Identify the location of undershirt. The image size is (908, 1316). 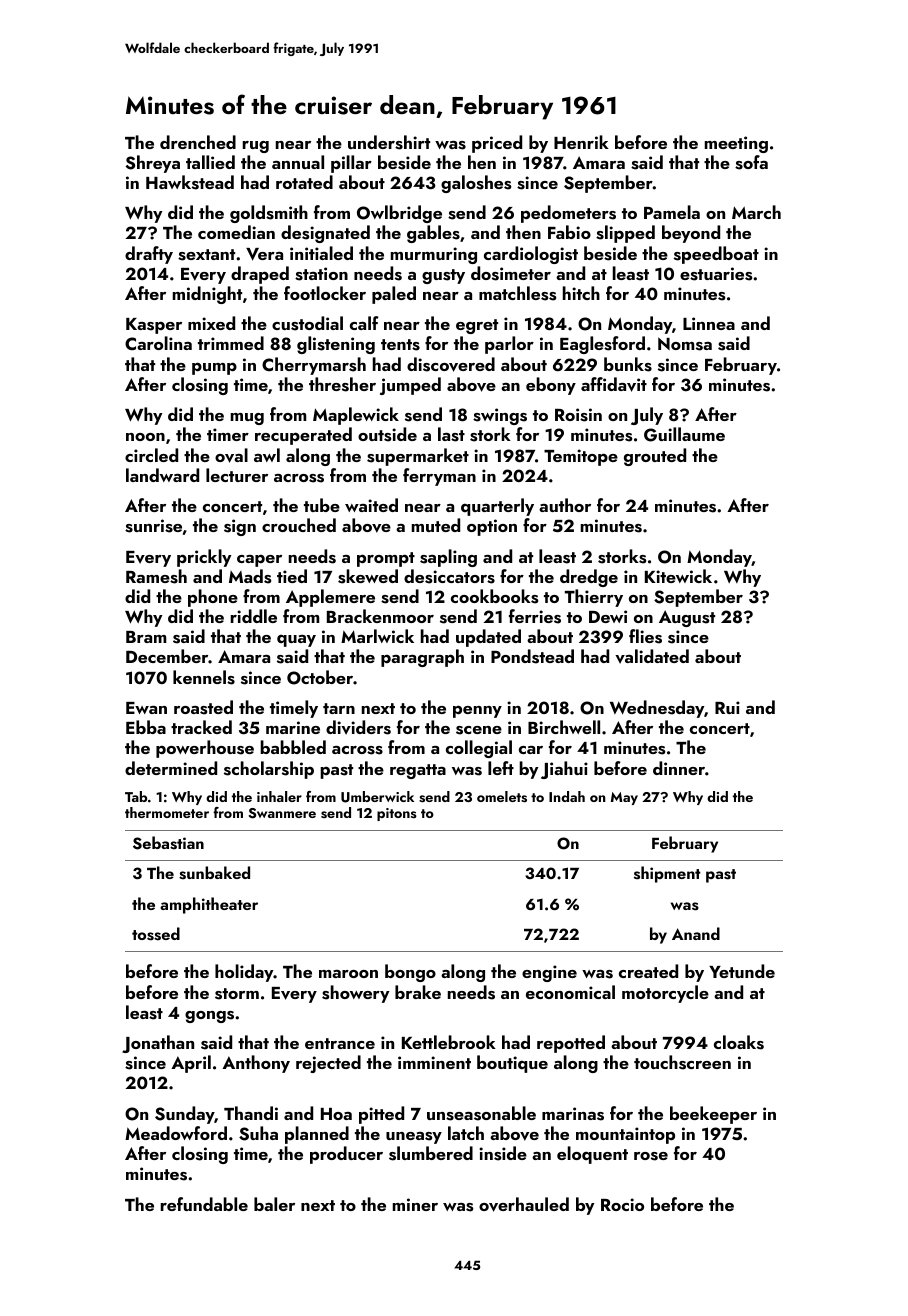
(389, 142).
